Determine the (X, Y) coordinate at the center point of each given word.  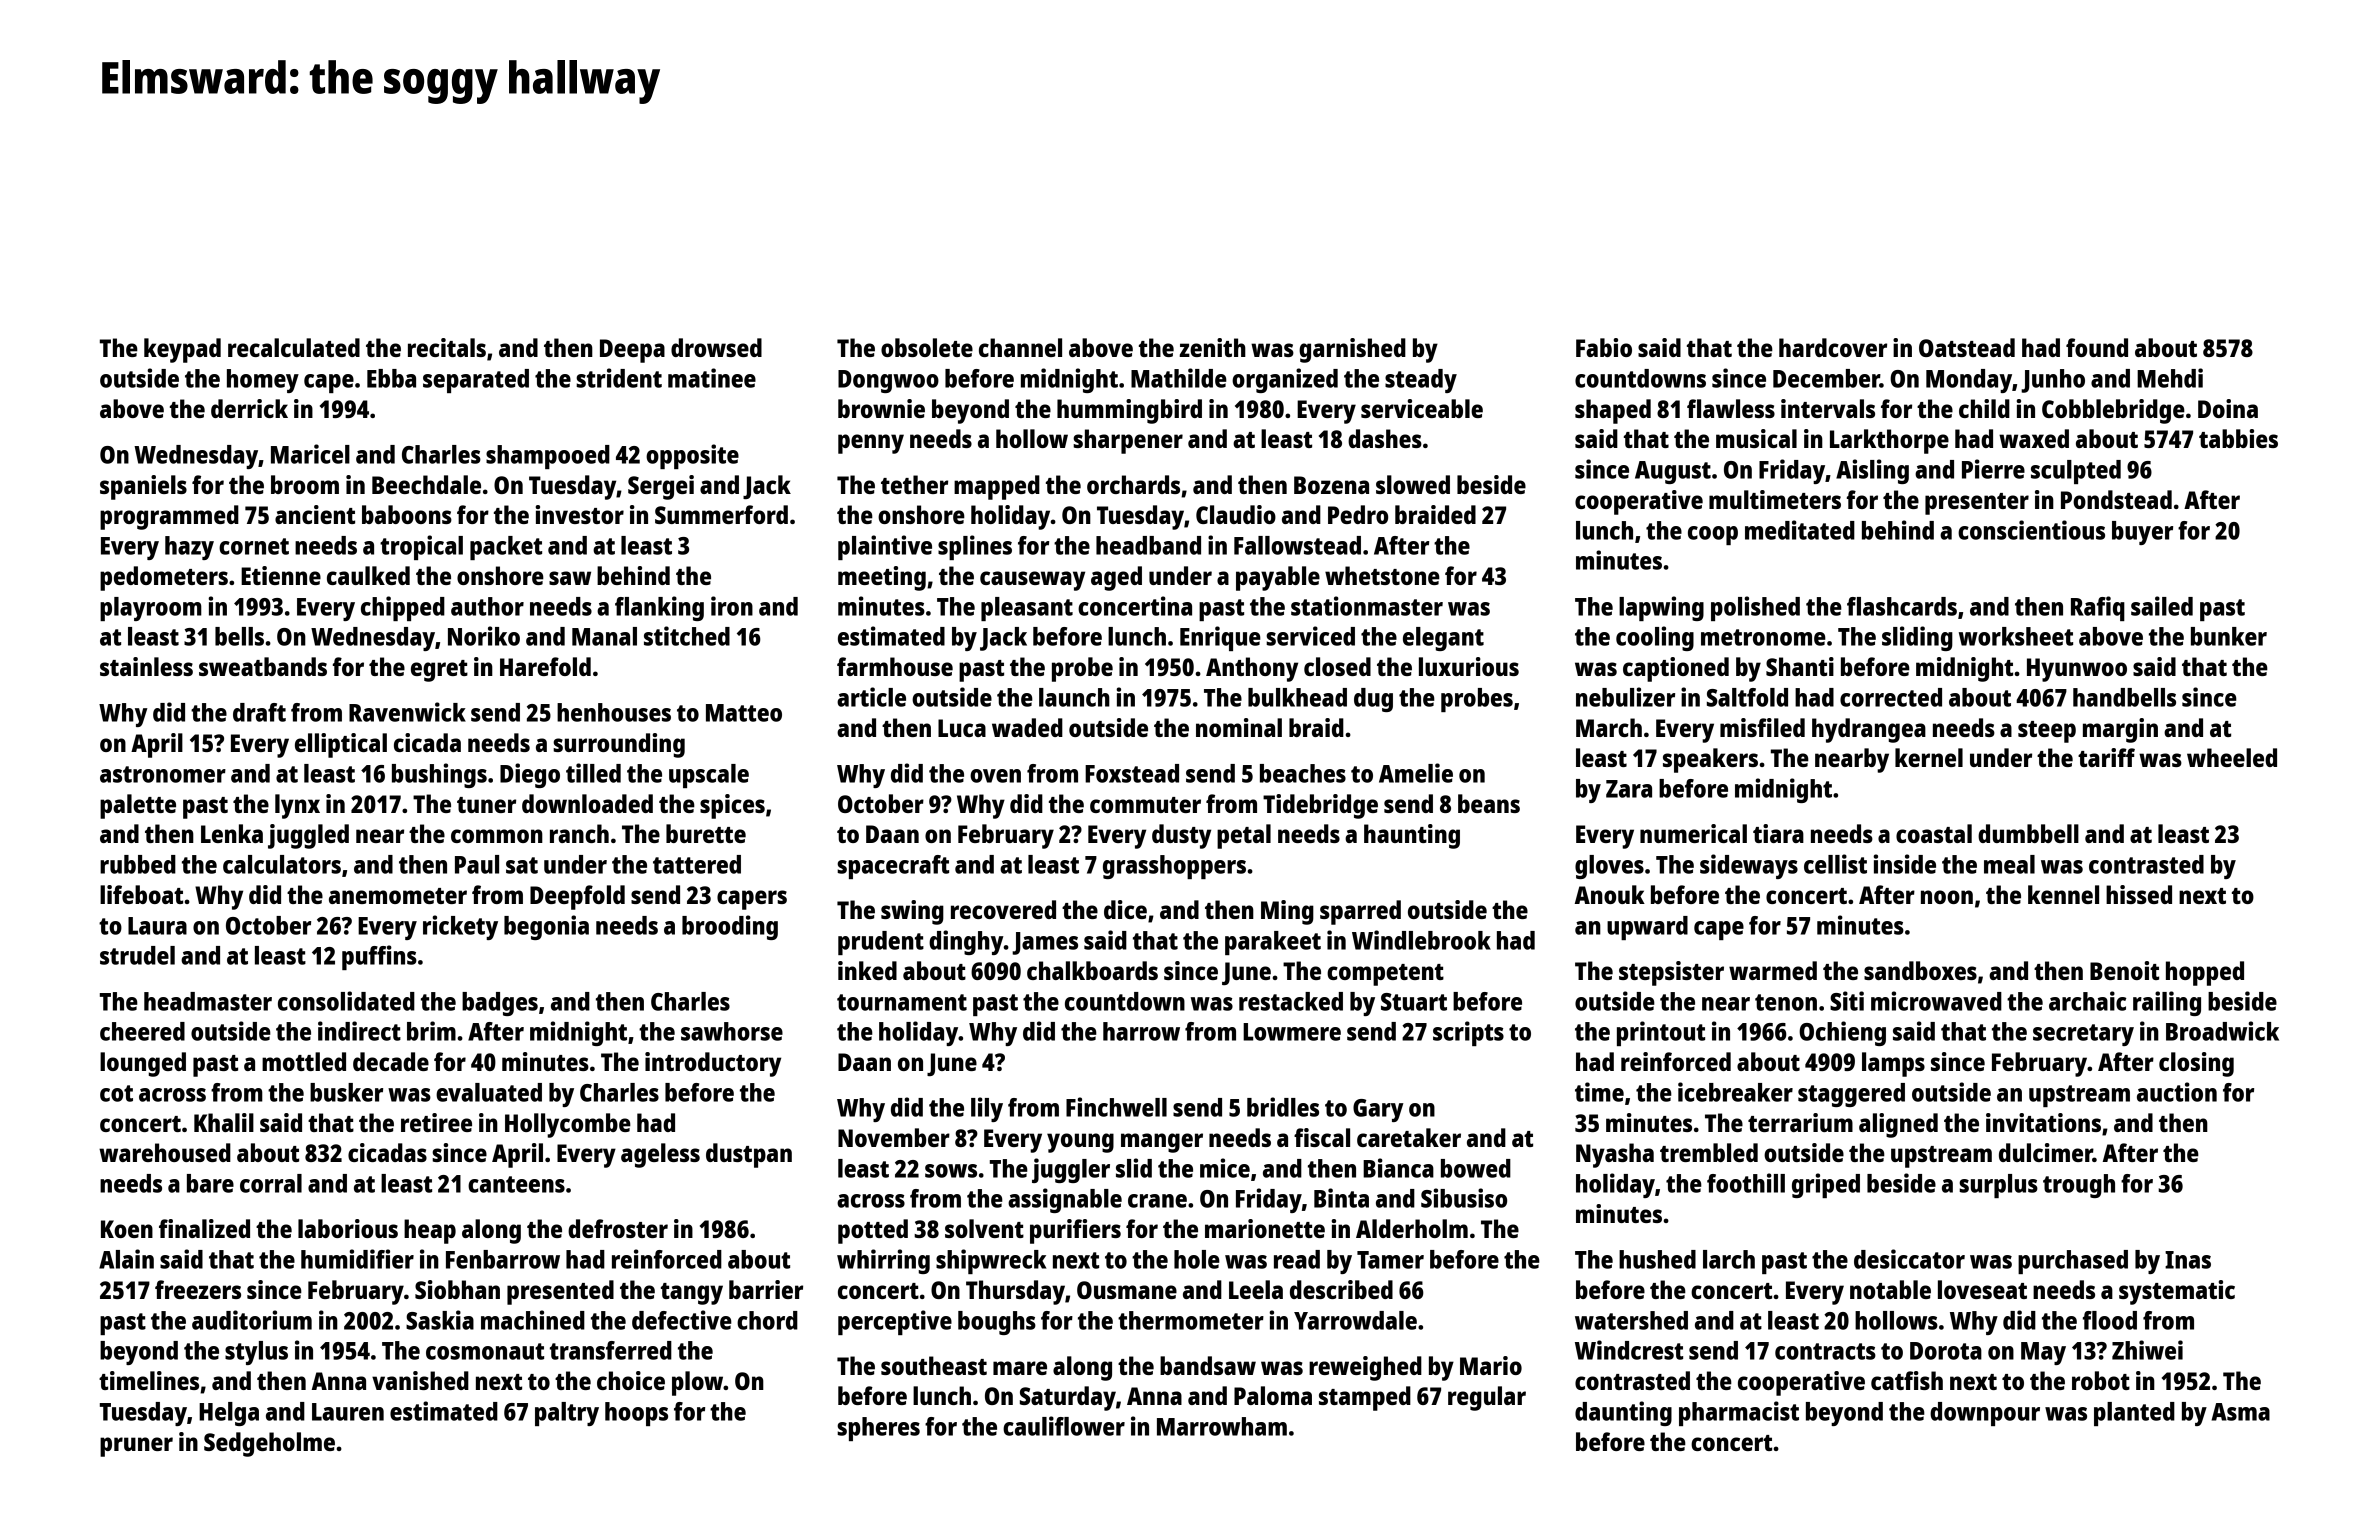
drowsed (716, 347)
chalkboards (1092, 970)
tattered (697, 864)
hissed (2139, 894)
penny (871, 444)
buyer (2142, 533)
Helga (229, 1414)
